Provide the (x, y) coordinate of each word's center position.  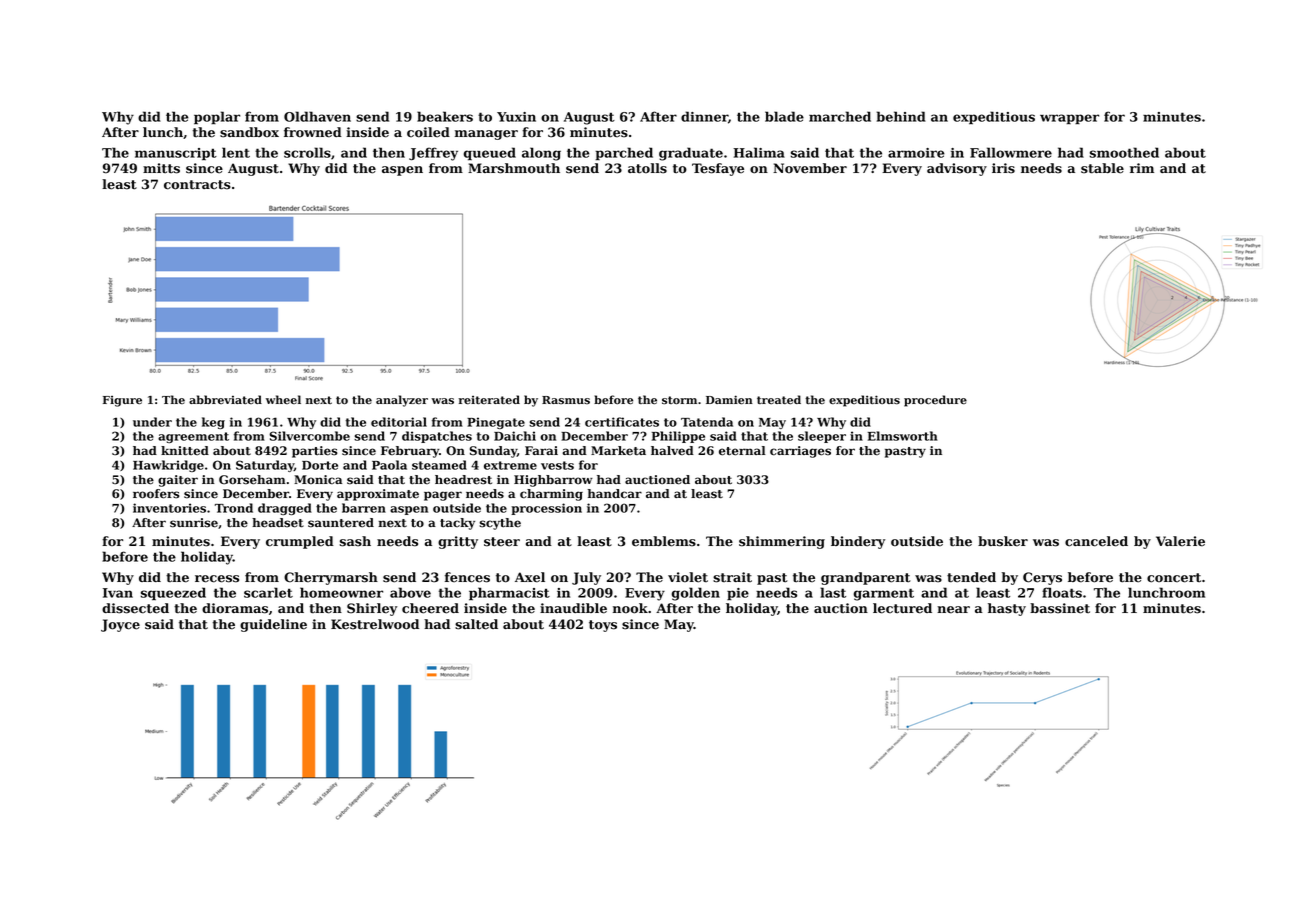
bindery (858, 542)
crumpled (300, 542)
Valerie (1180, 541)
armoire (916, 153)
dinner (704, 116)
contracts (197, 185)
